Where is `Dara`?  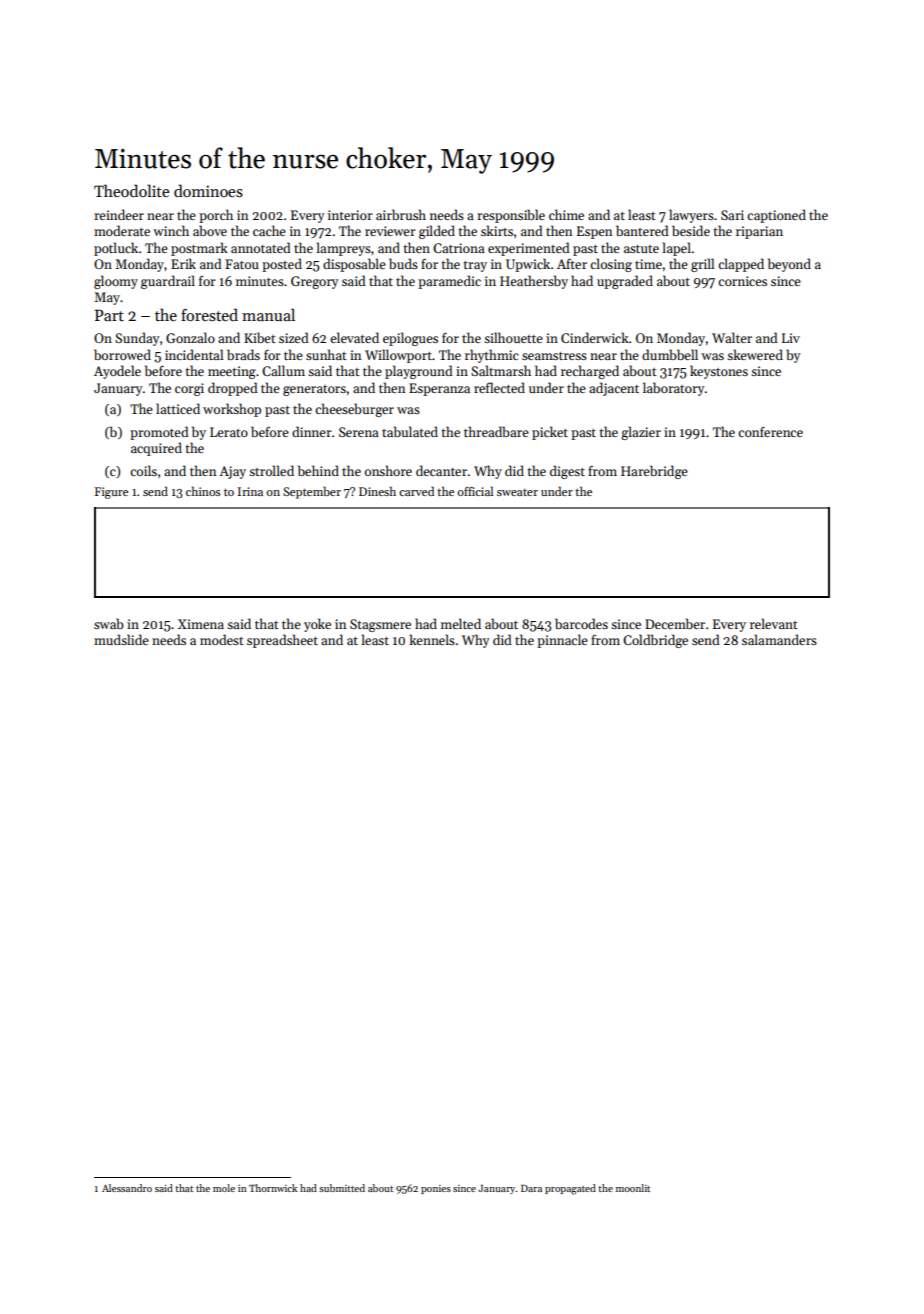
Dara is located at coordinates (531, 1188).
